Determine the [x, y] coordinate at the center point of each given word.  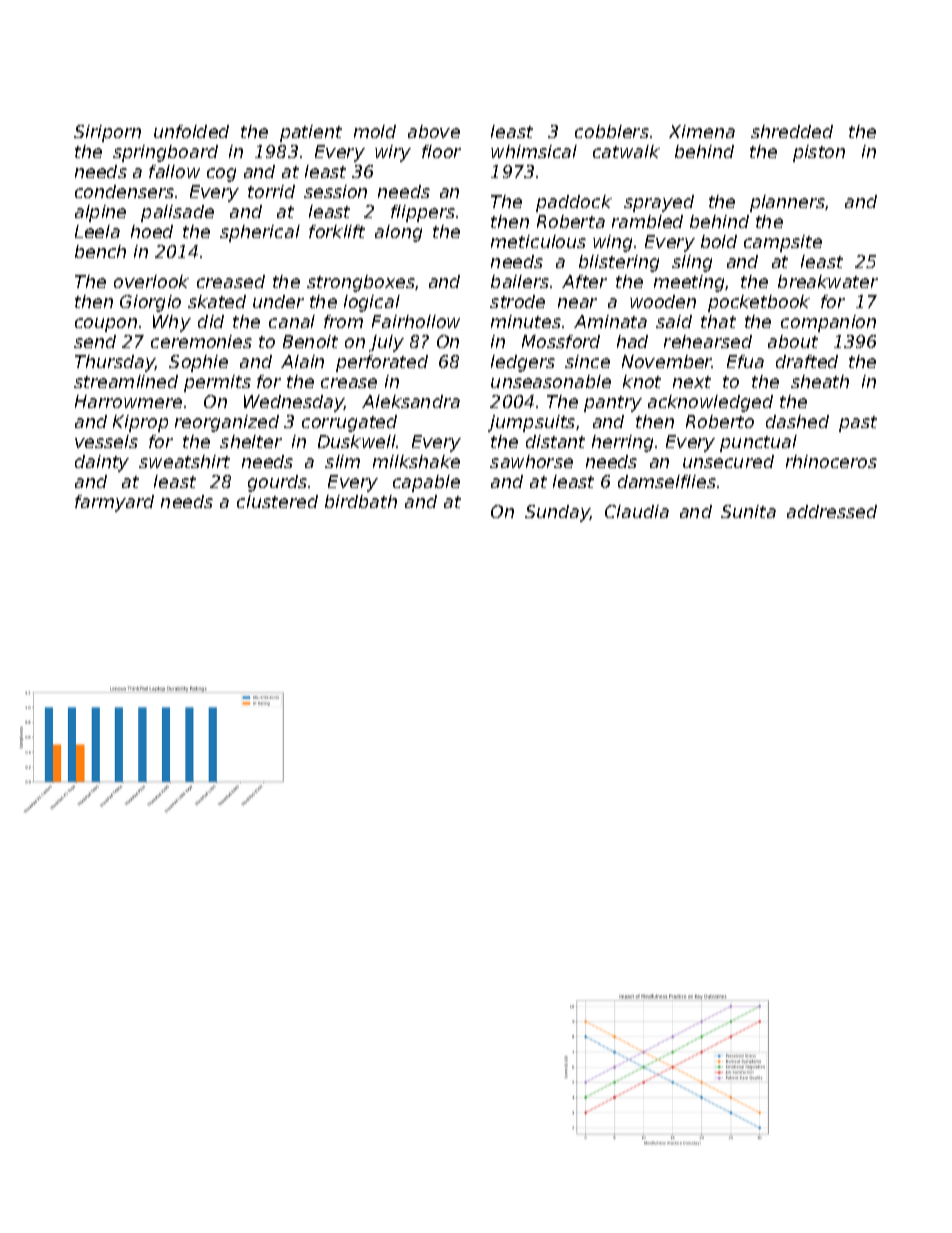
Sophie [198, 363]
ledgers [523, 363]
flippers [423, 213]
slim [342, 461]
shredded [792, 131]
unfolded [191, 131]
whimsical [534, 151]
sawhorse [531, 461]
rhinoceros [831, 461]
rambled [647, 221]
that [718, 321]
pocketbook [759, 303]
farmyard [114, 503]
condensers [124, 191]
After [584, 281]
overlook [151, 281]
